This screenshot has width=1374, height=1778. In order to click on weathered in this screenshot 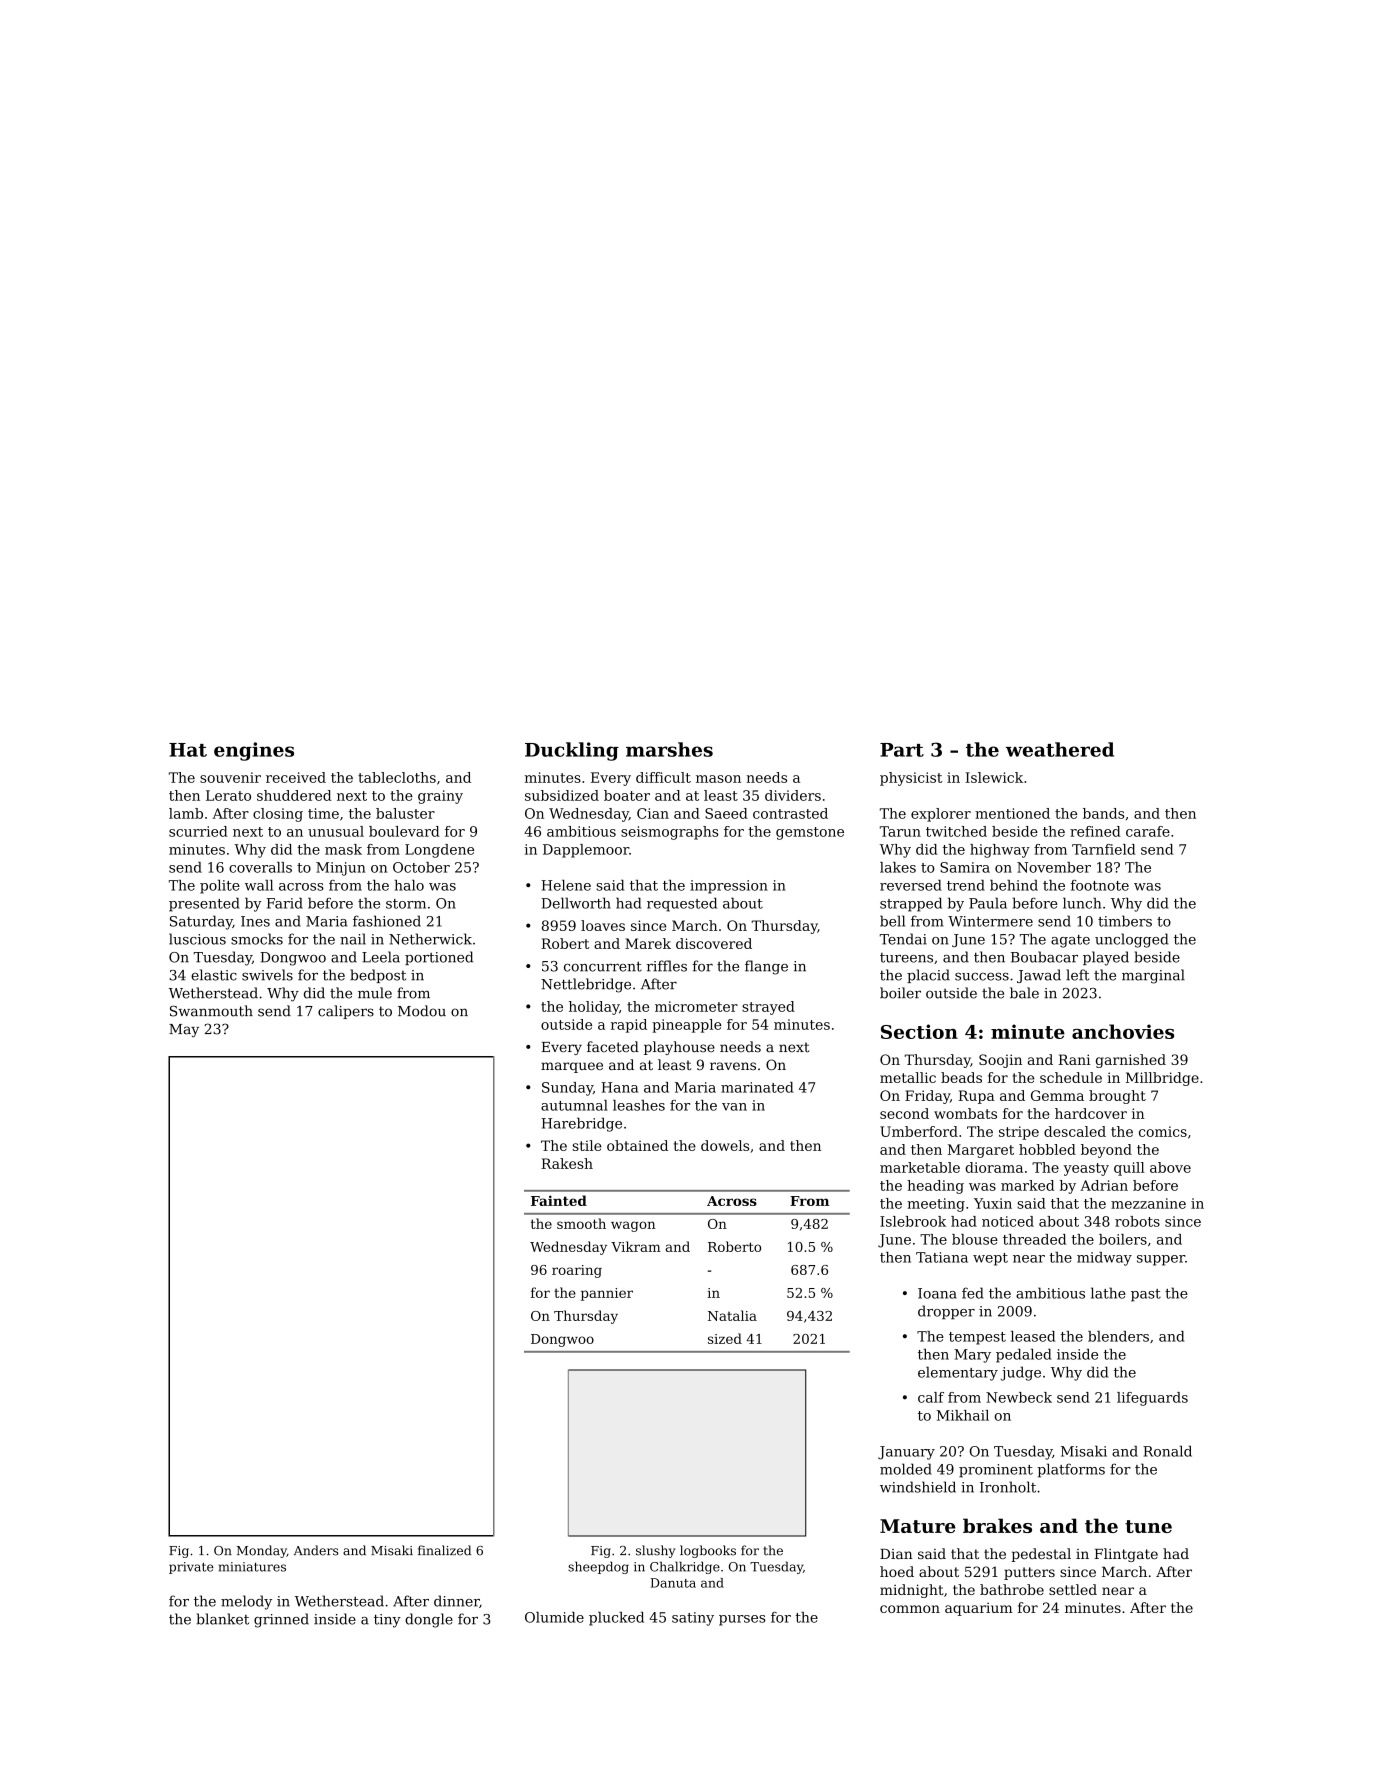, I will do `click(1060, 749)`.
